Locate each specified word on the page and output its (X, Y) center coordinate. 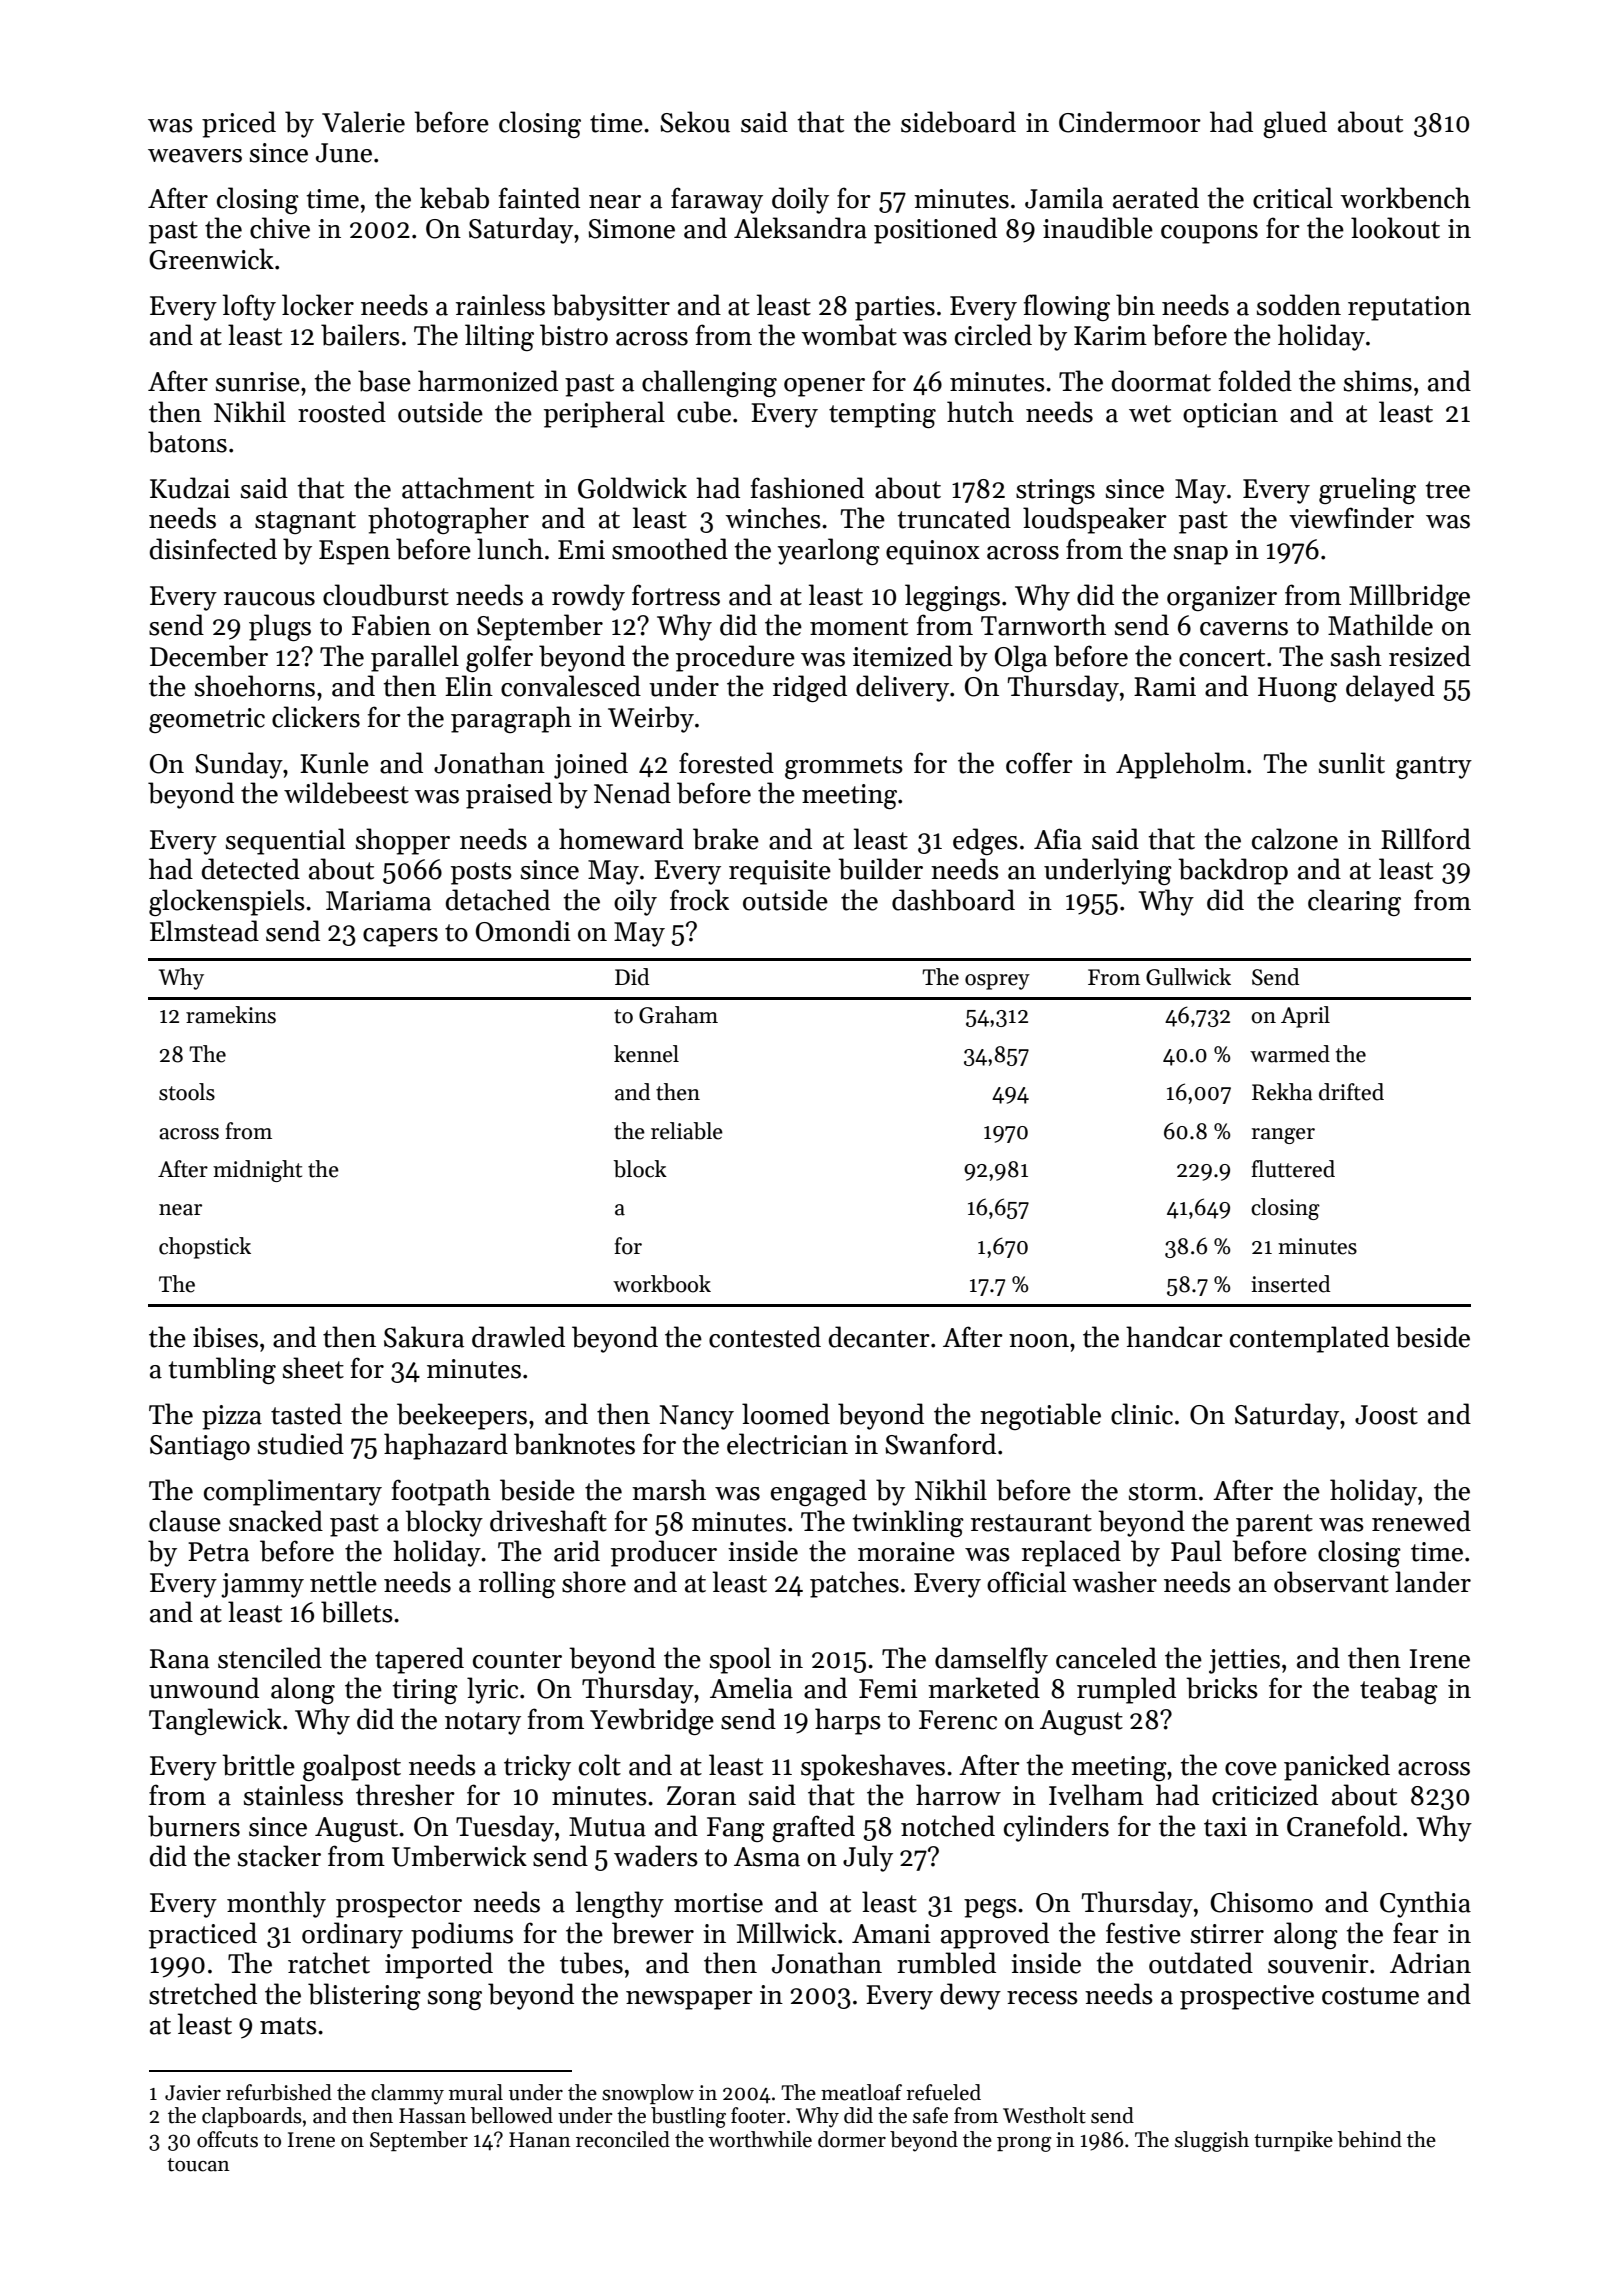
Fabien (391, 625)
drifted (1351, 1092)
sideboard (958, 122)
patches (854, 1584)
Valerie (363, 122)
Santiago (200, 1447)
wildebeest (346, 793)
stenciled (270, 1658)
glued (1295, 124)
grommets (844, 767)
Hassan (432, 2116)
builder (880, 869)
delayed (1390, 688)
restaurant (1031, 1523)
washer (1114, 1582)
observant (1331, 1582)
